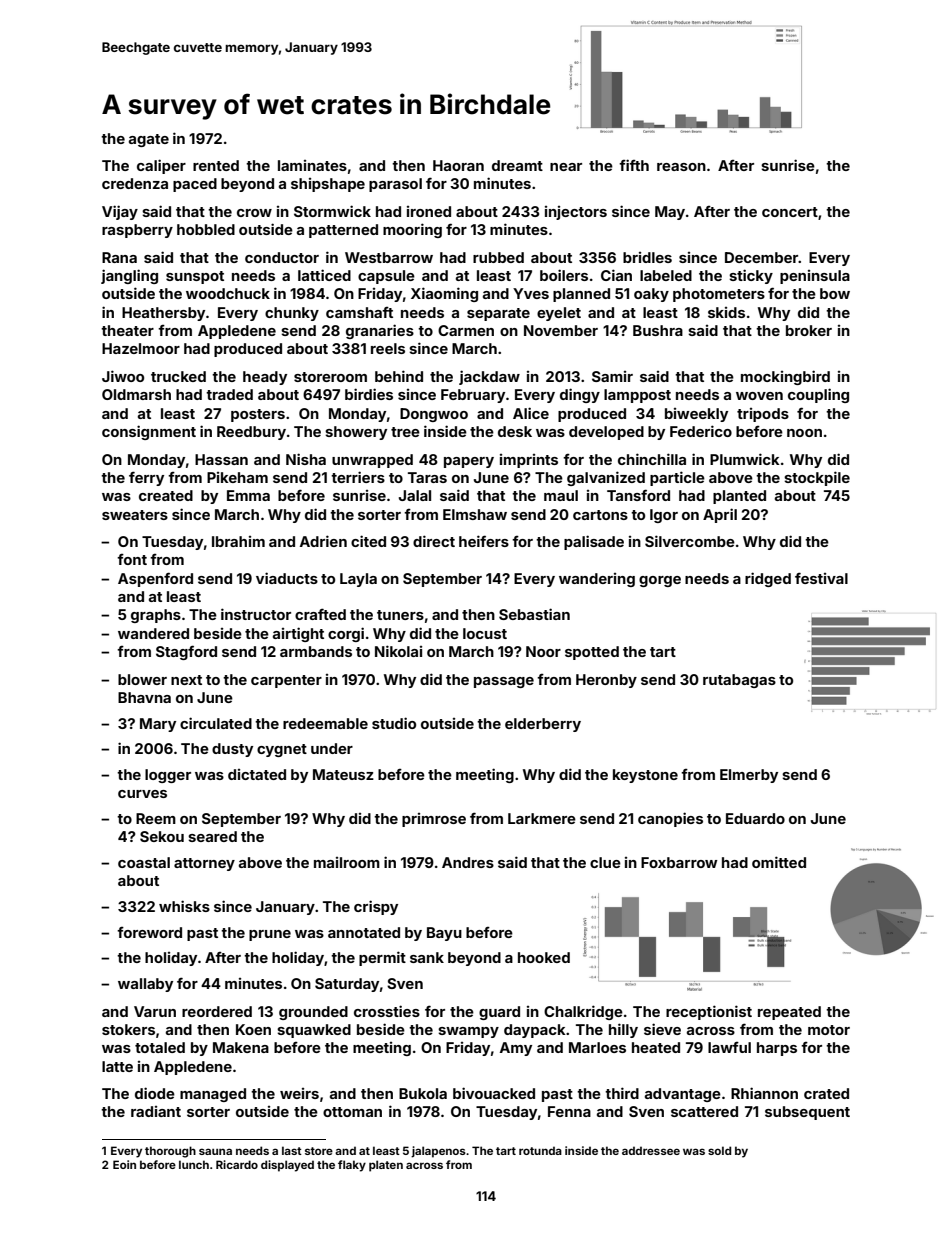 This screenshot has height=1233, width=952. What do you see at coordinates (821, 578) in the screenshot?
I see `festival` at bounding box center [821, 578].
